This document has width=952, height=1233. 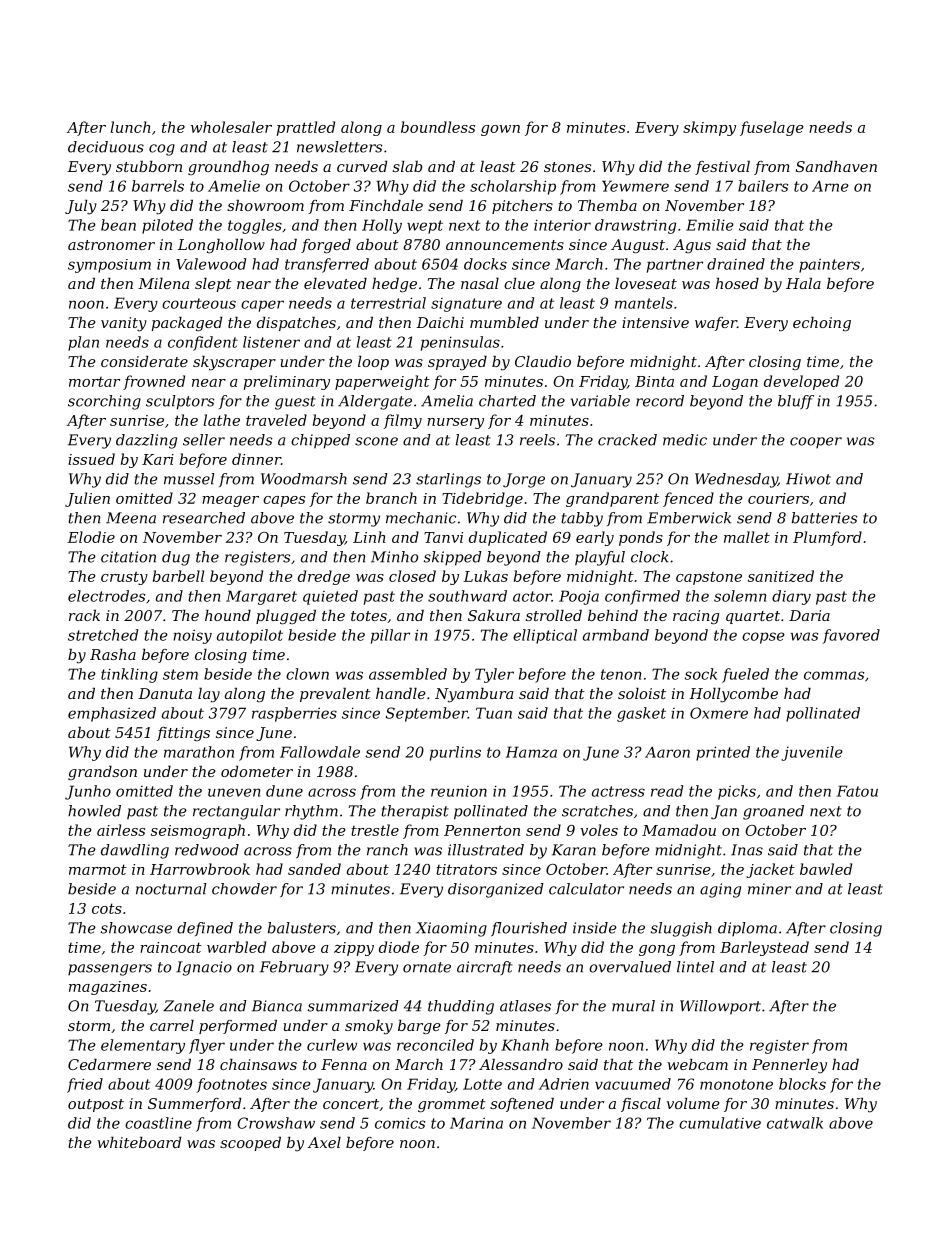 What do you see at coordinates (824, 518) in the document?
I see `batteries` at bounding box center [824, 518].
